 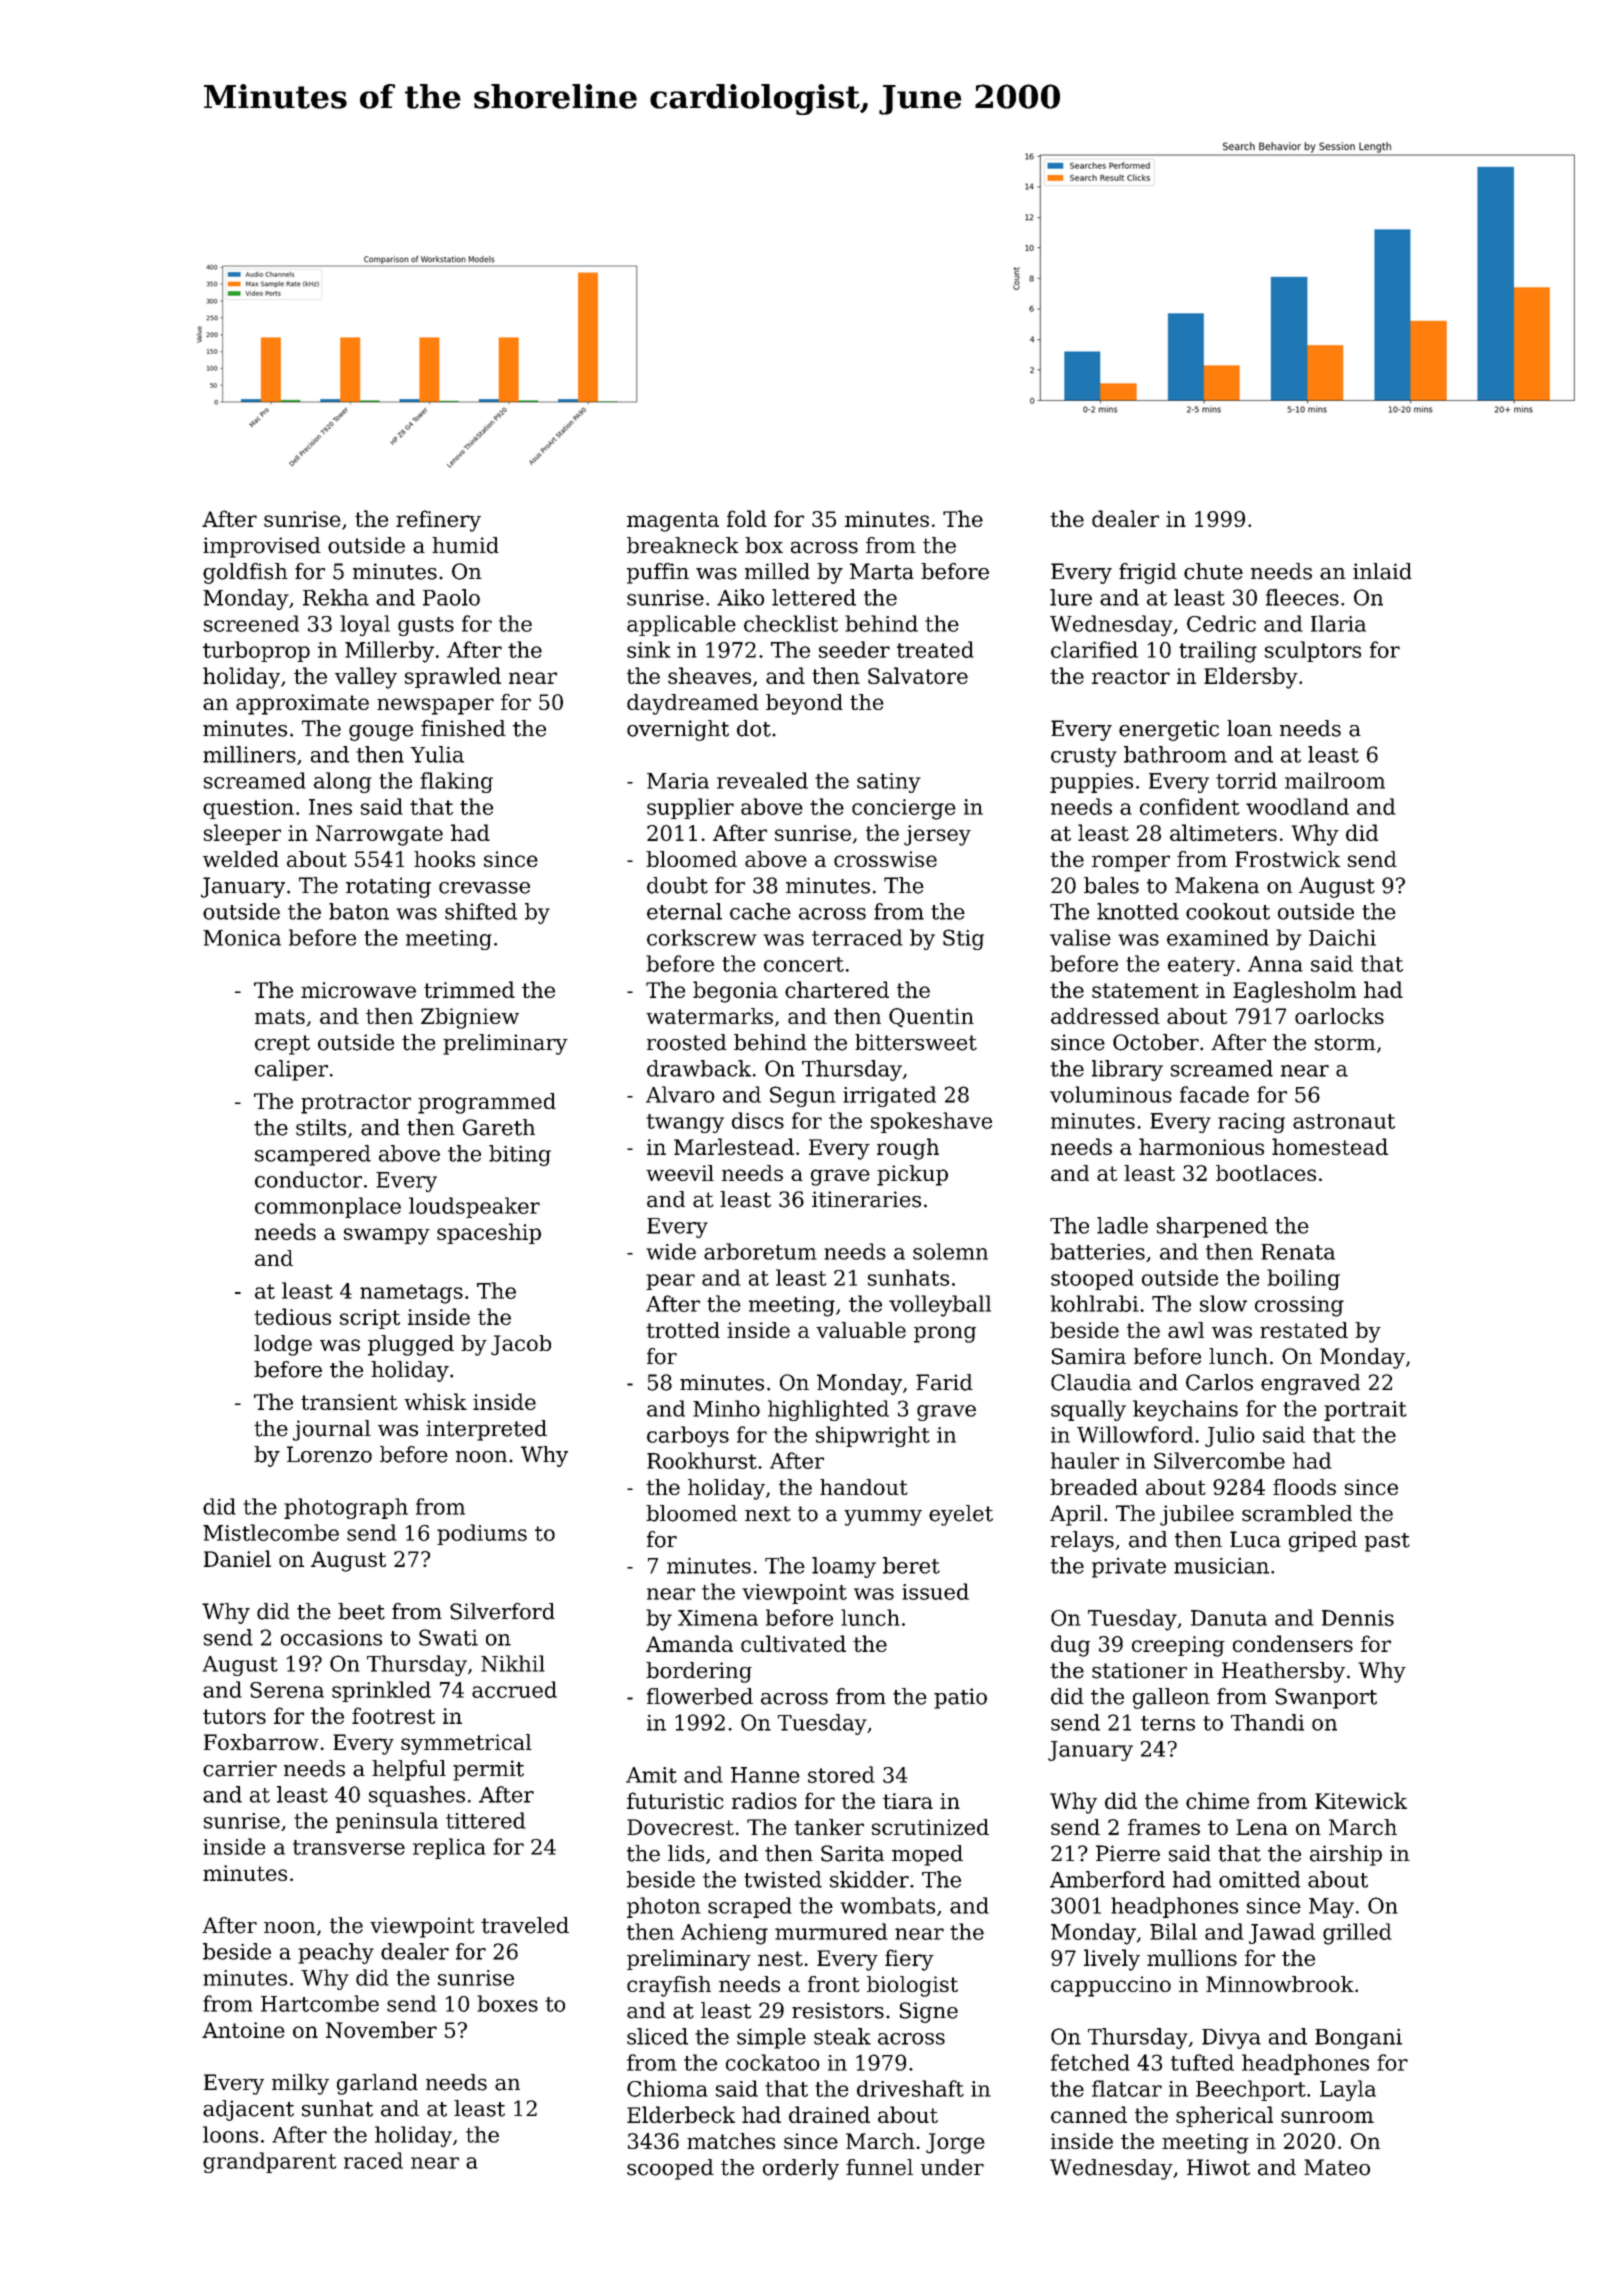 What do you see at coordinates (1214, 1094) in the page?
I see `facade` at bounding box center [1214, 1094].
